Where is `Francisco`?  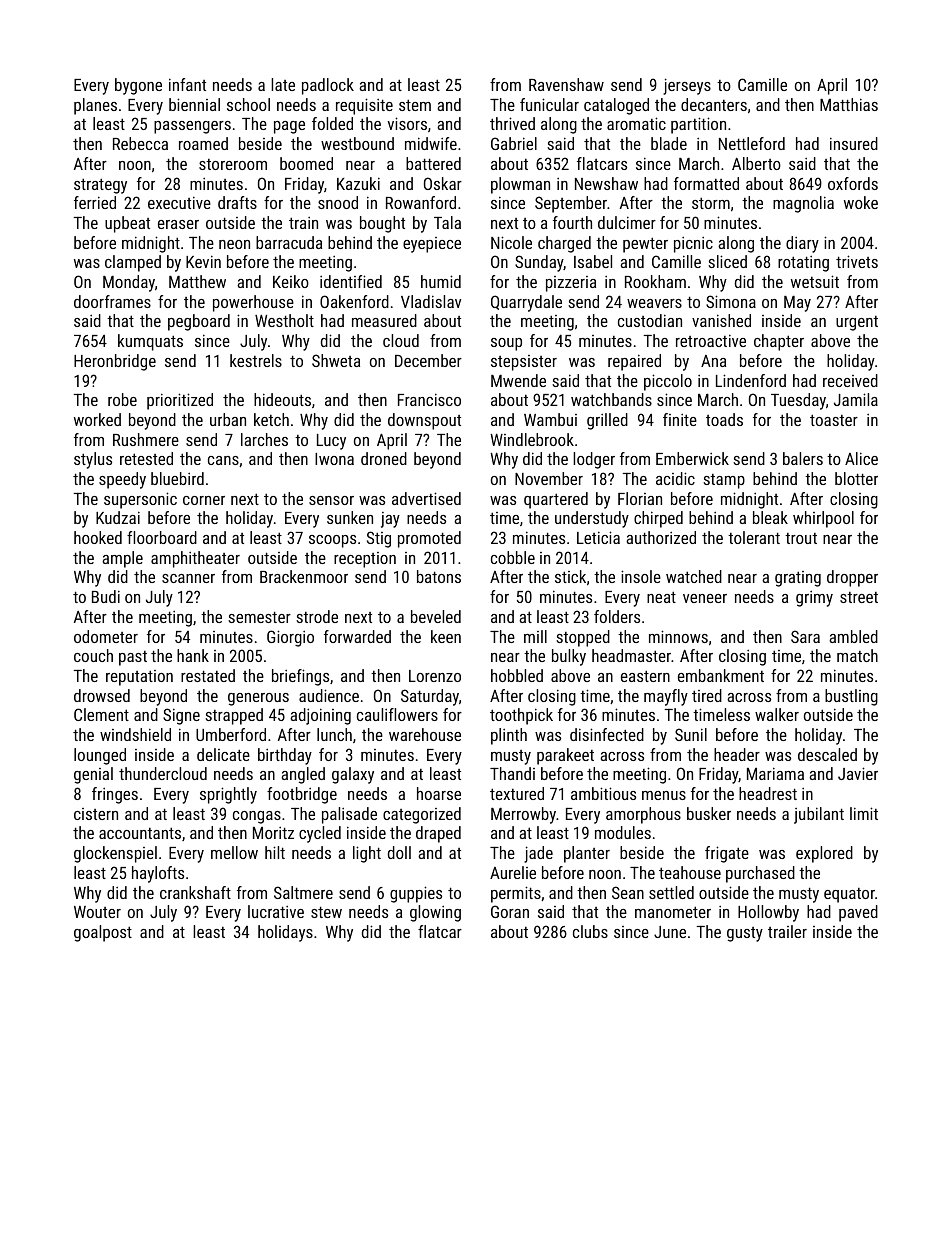 Francisco is located at coordinates (429, 399).
